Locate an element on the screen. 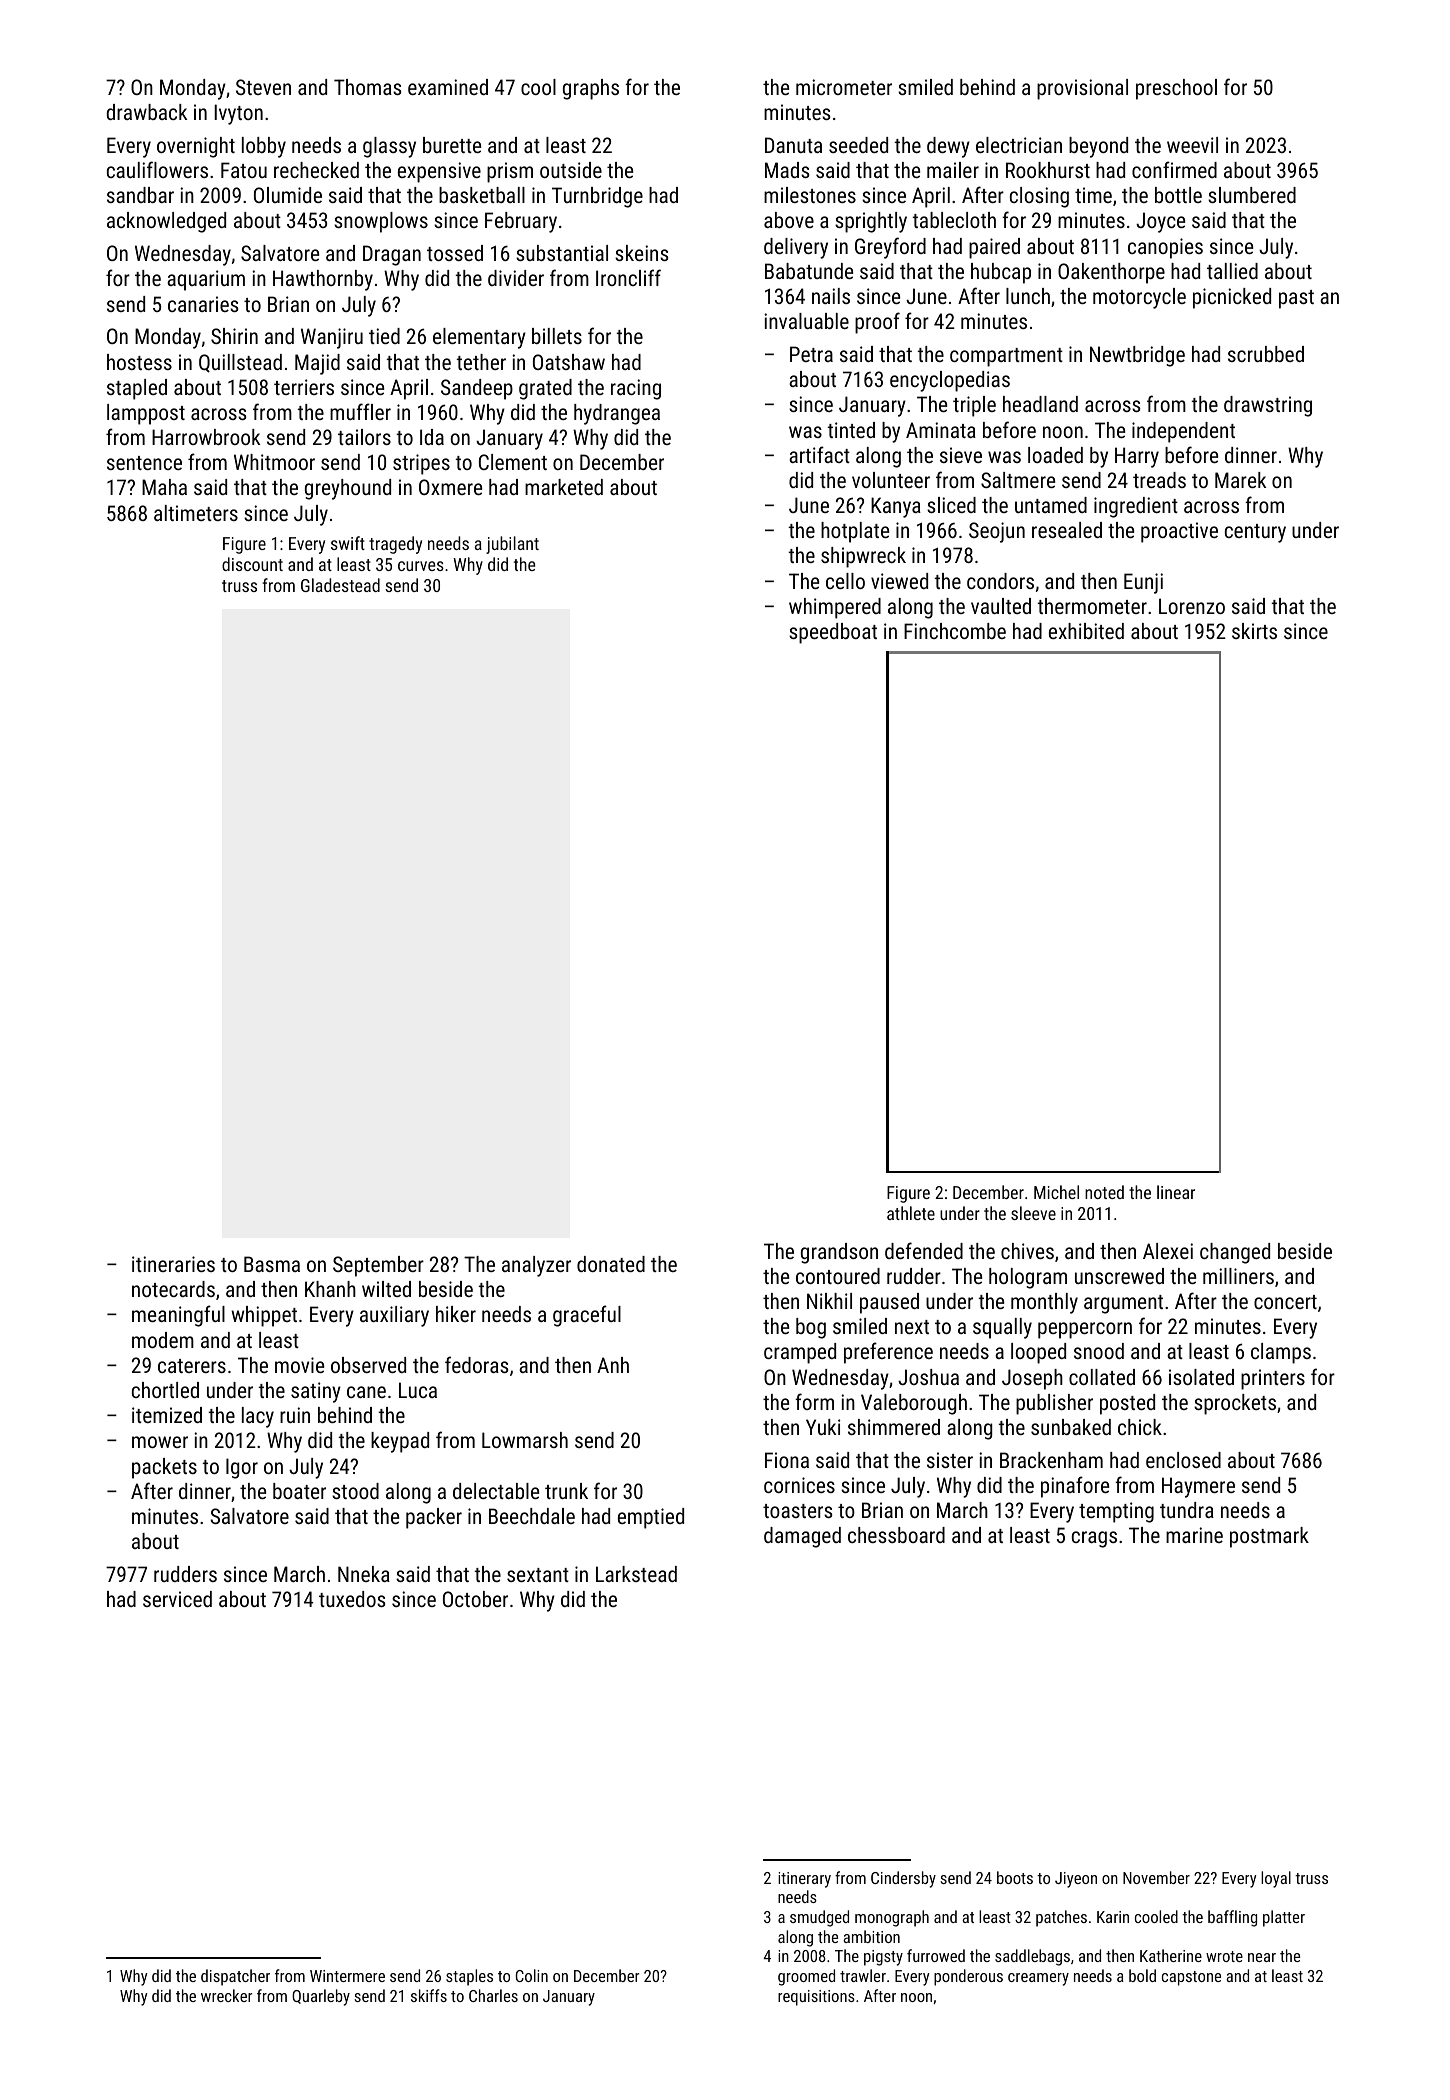  donated is located at coordinates (611, 1264).
